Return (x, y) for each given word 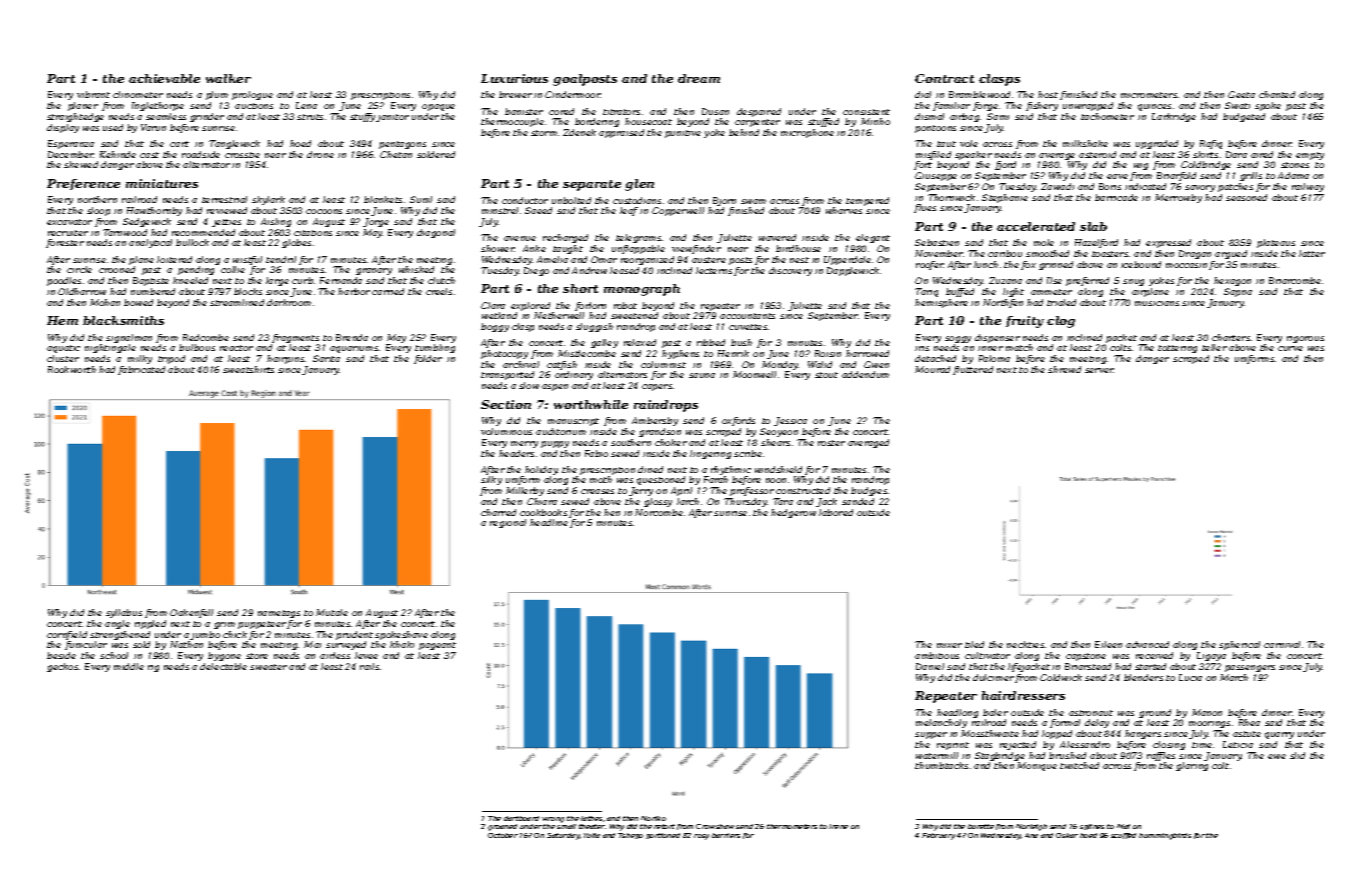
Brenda (352, 337)
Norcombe (659, 512)
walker (228, 78)
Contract (944, 78)
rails (369, 666)
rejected (1018, 745)
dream (699, 78)
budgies (869, 491)
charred (498, 512)
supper (931, 735)
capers (657, 387)
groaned (502, 827)
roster (831, 443)
